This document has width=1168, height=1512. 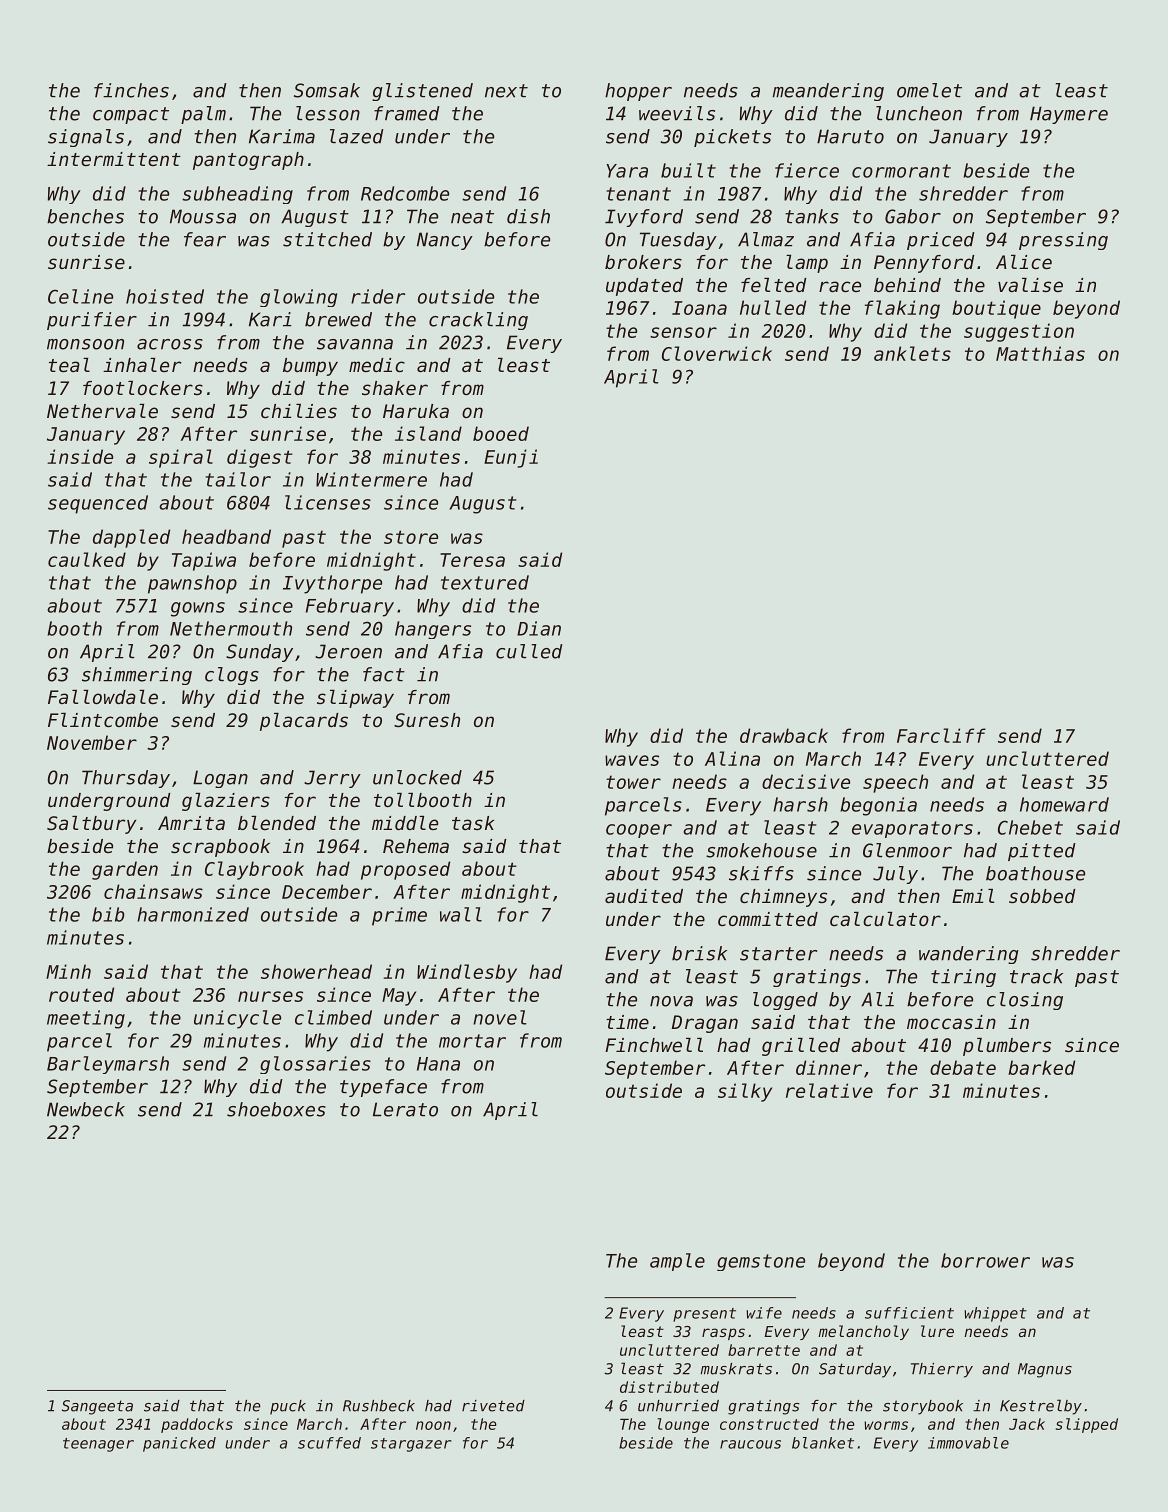 I want to click on glistened, so click(x=422, y=92).
